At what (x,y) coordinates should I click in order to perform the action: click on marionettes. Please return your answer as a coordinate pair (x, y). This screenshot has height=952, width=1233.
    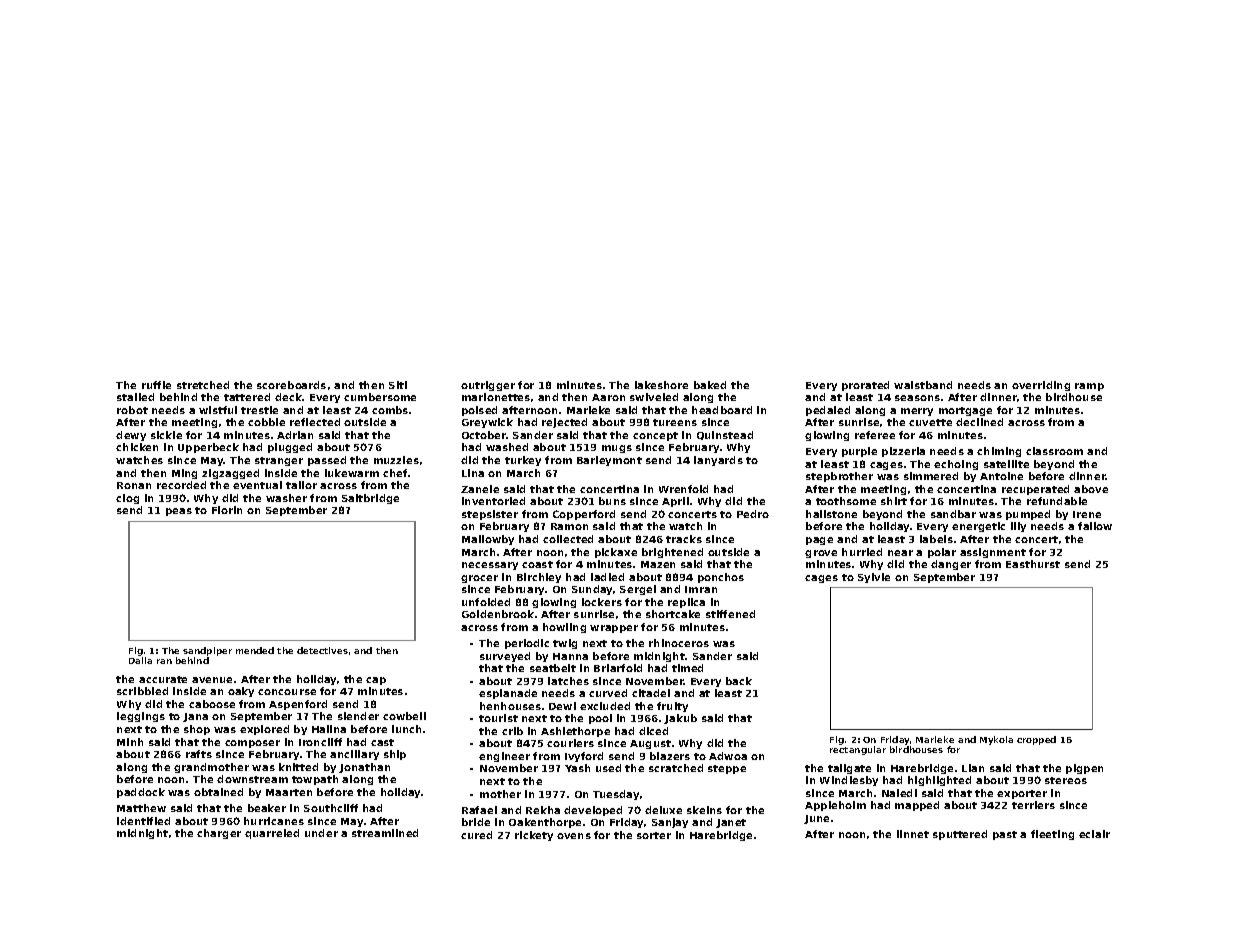
    Looking at the image, I should click on (496, 397).
